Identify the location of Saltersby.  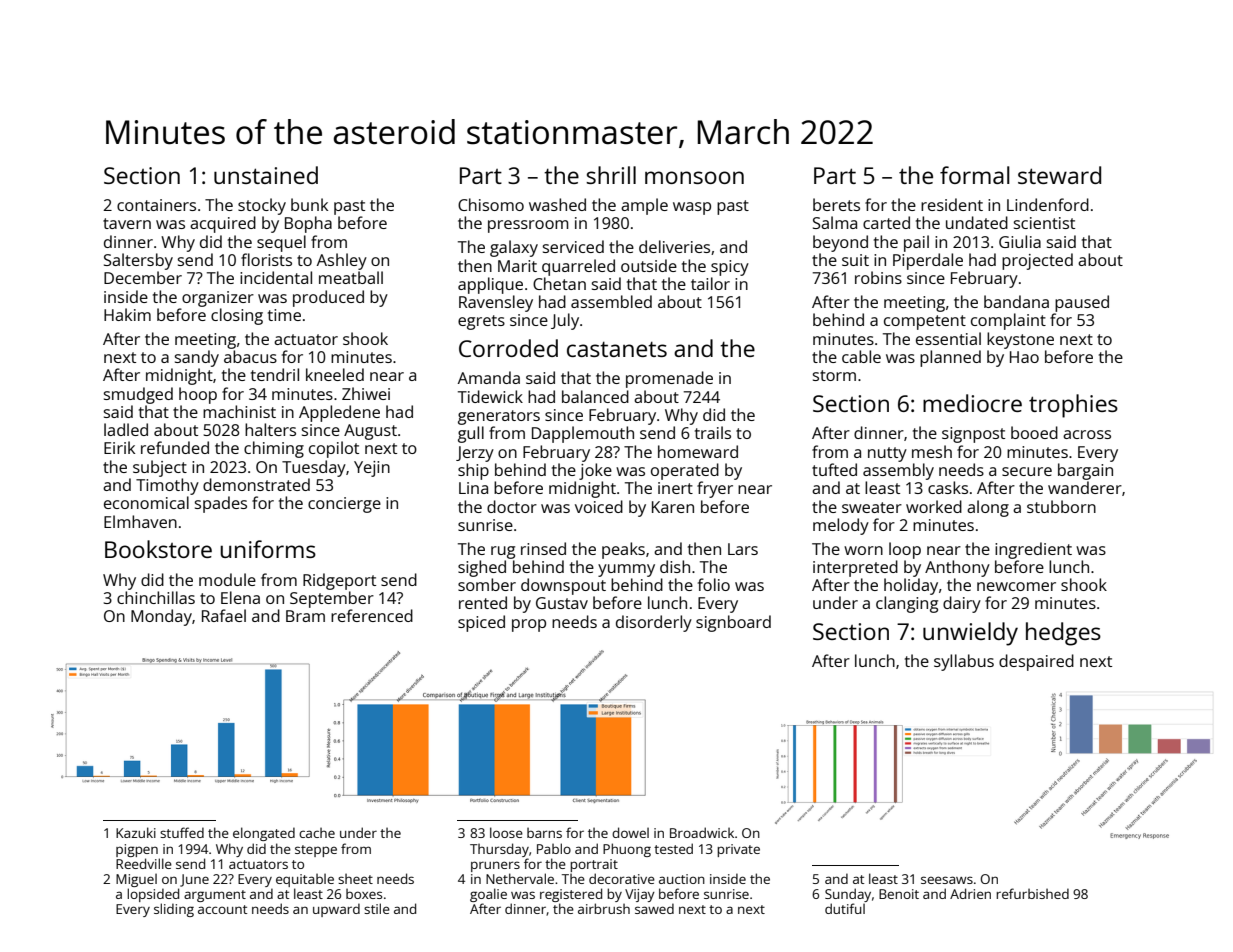
(138, 261).
